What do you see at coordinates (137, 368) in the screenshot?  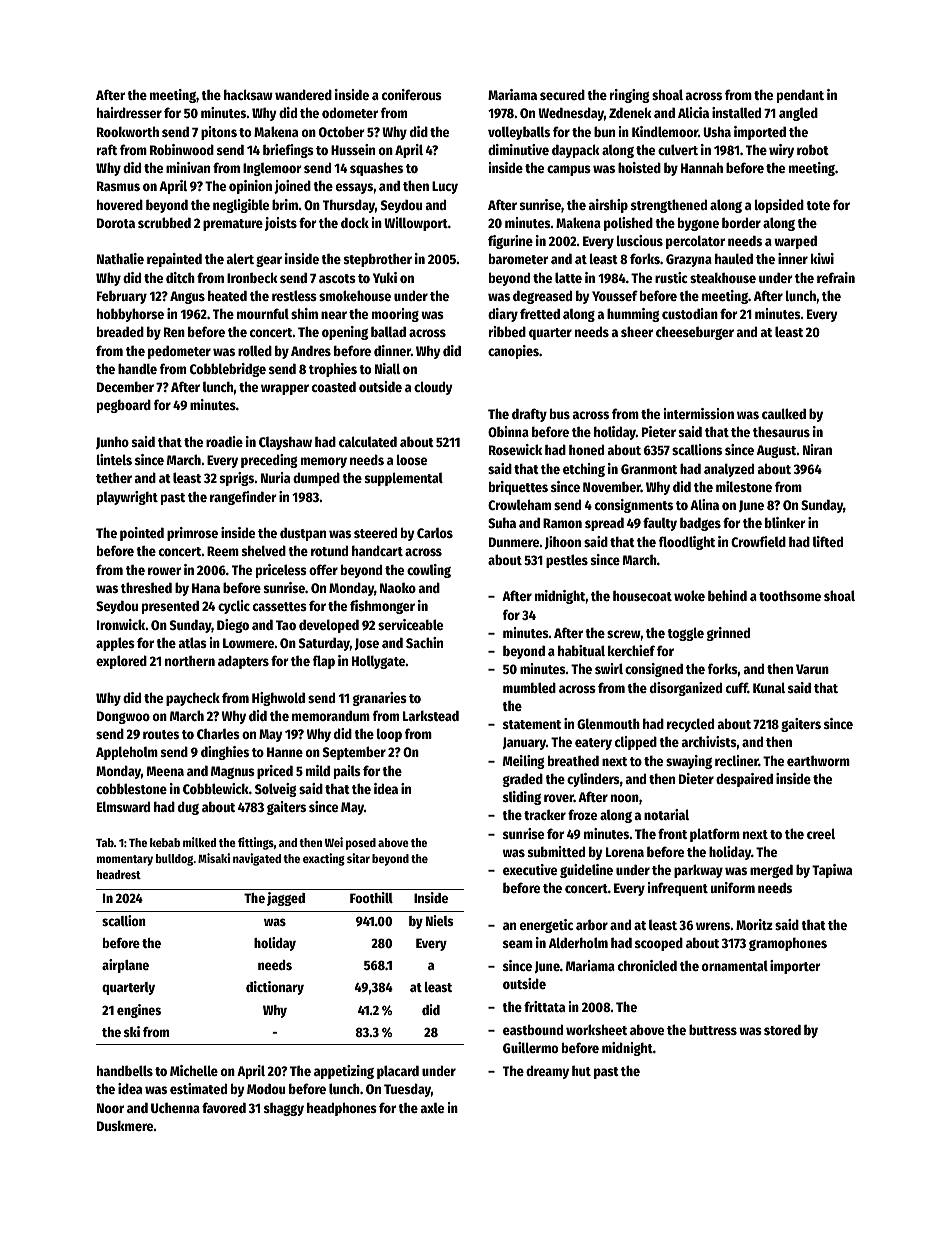 I see `handle` at bounding box center [137, 368].
